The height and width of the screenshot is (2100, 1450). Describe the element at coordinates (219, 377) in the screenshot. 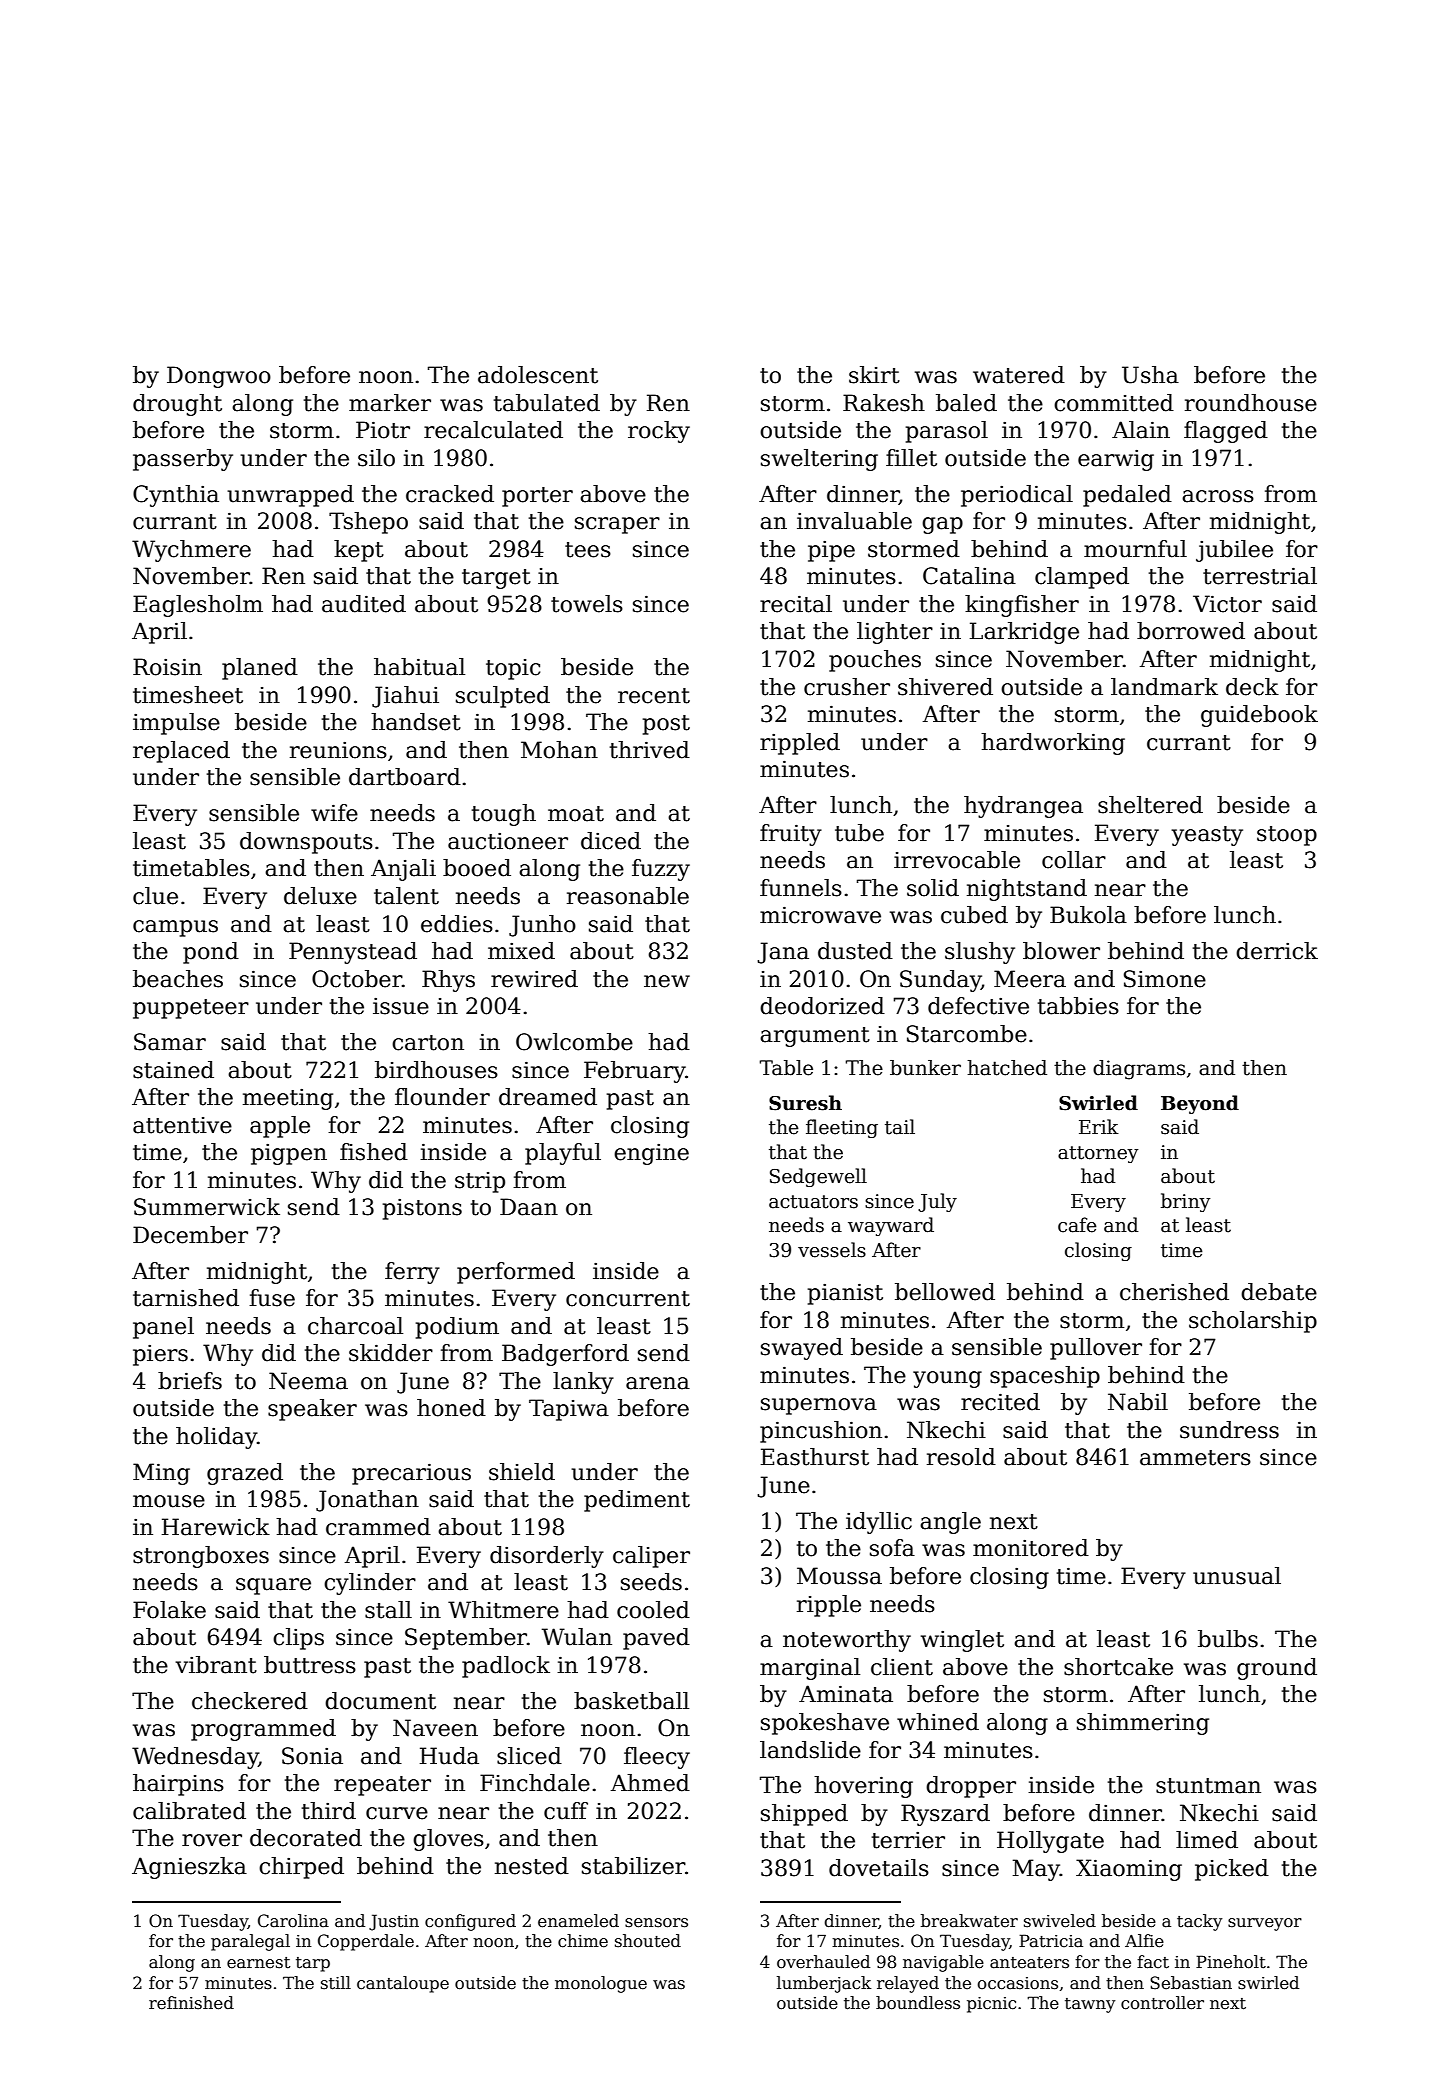

I see `Dongwoo` at that location.
